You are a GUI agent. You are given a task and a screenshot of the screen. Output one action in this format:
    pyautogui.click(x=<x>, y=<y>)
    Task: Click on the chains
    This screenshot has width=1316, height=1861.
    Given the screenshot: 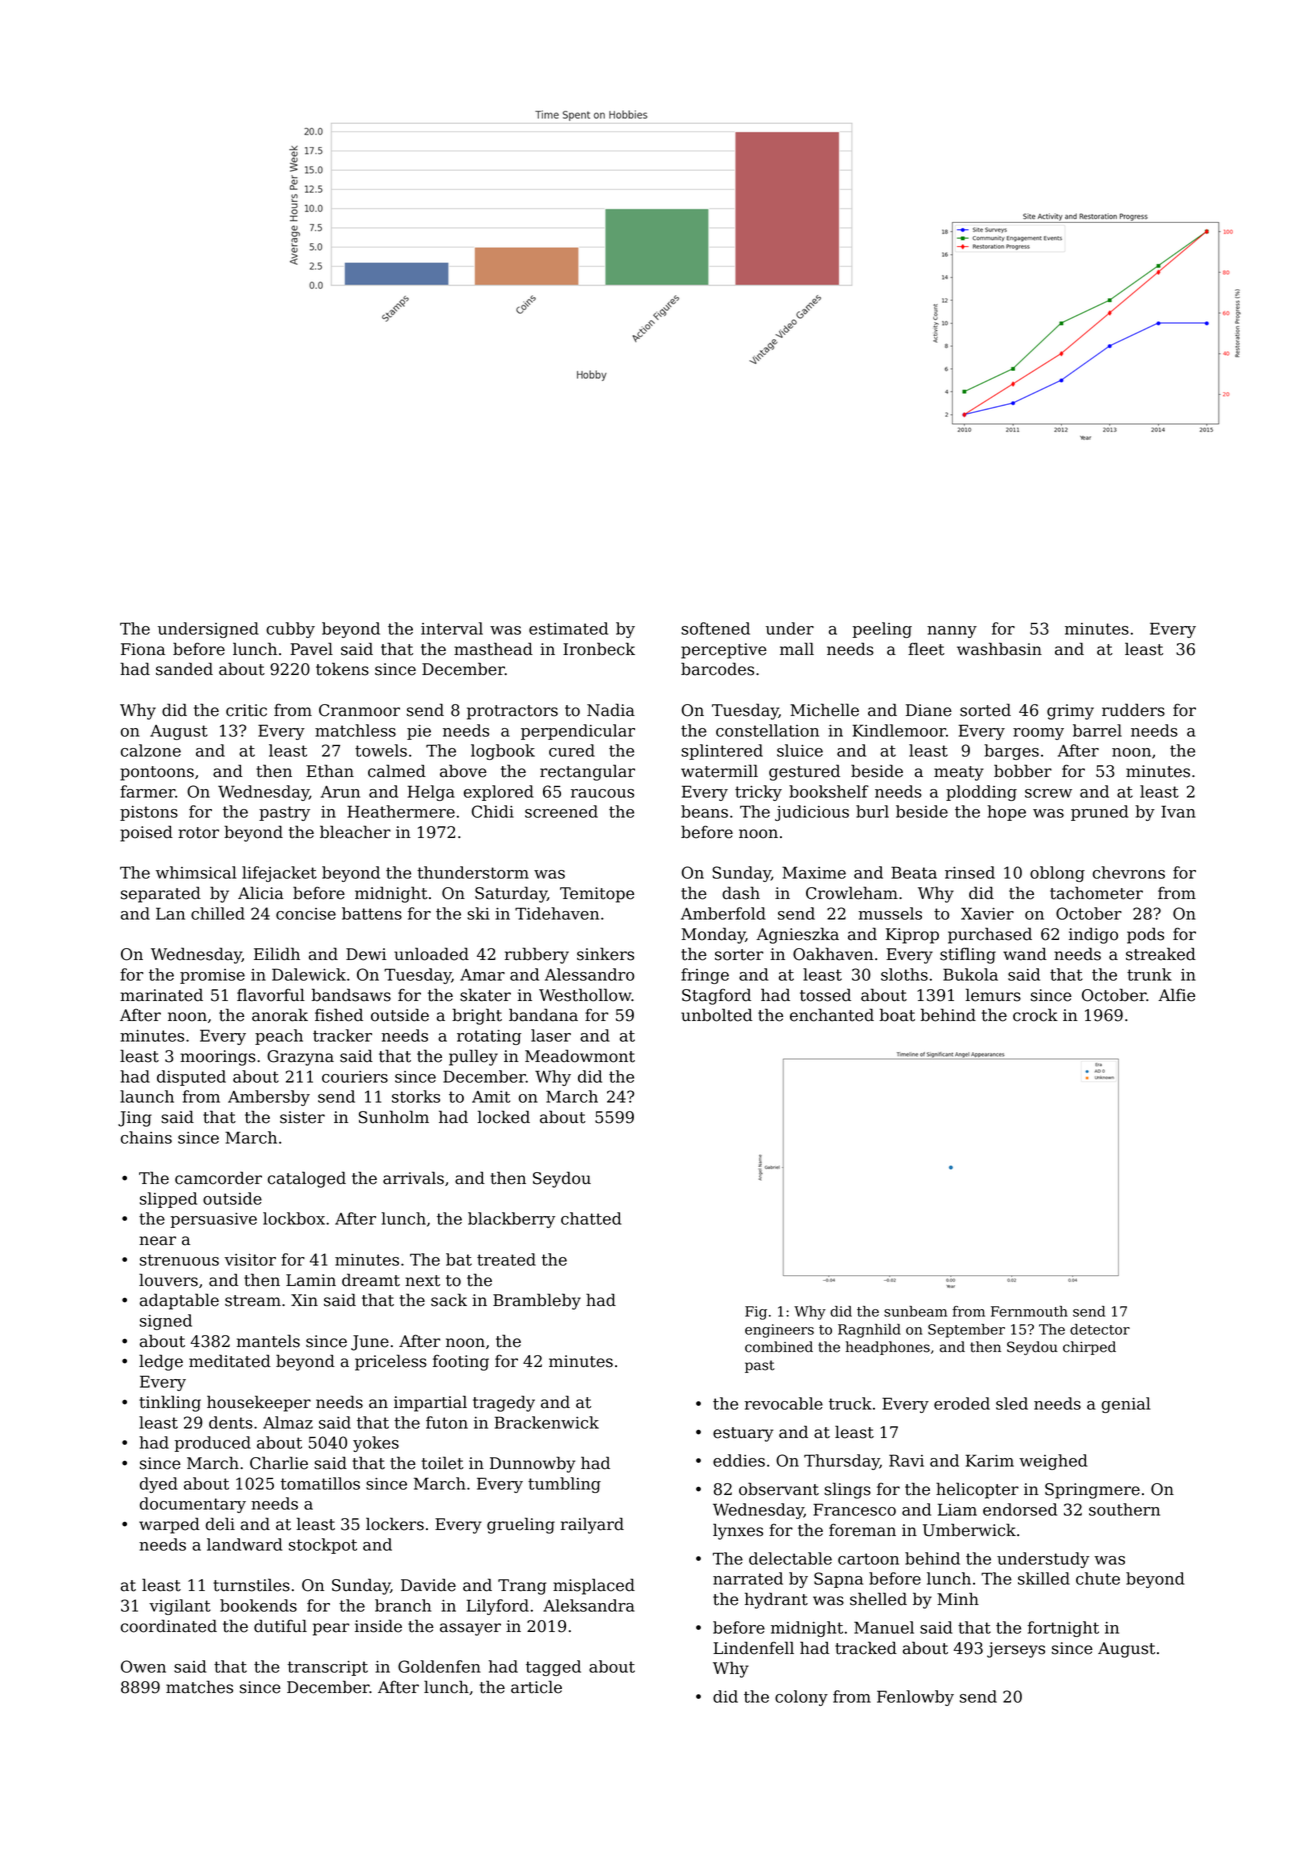 What is the action you would take?
    pyautogui.click(x=146, y=1137)
